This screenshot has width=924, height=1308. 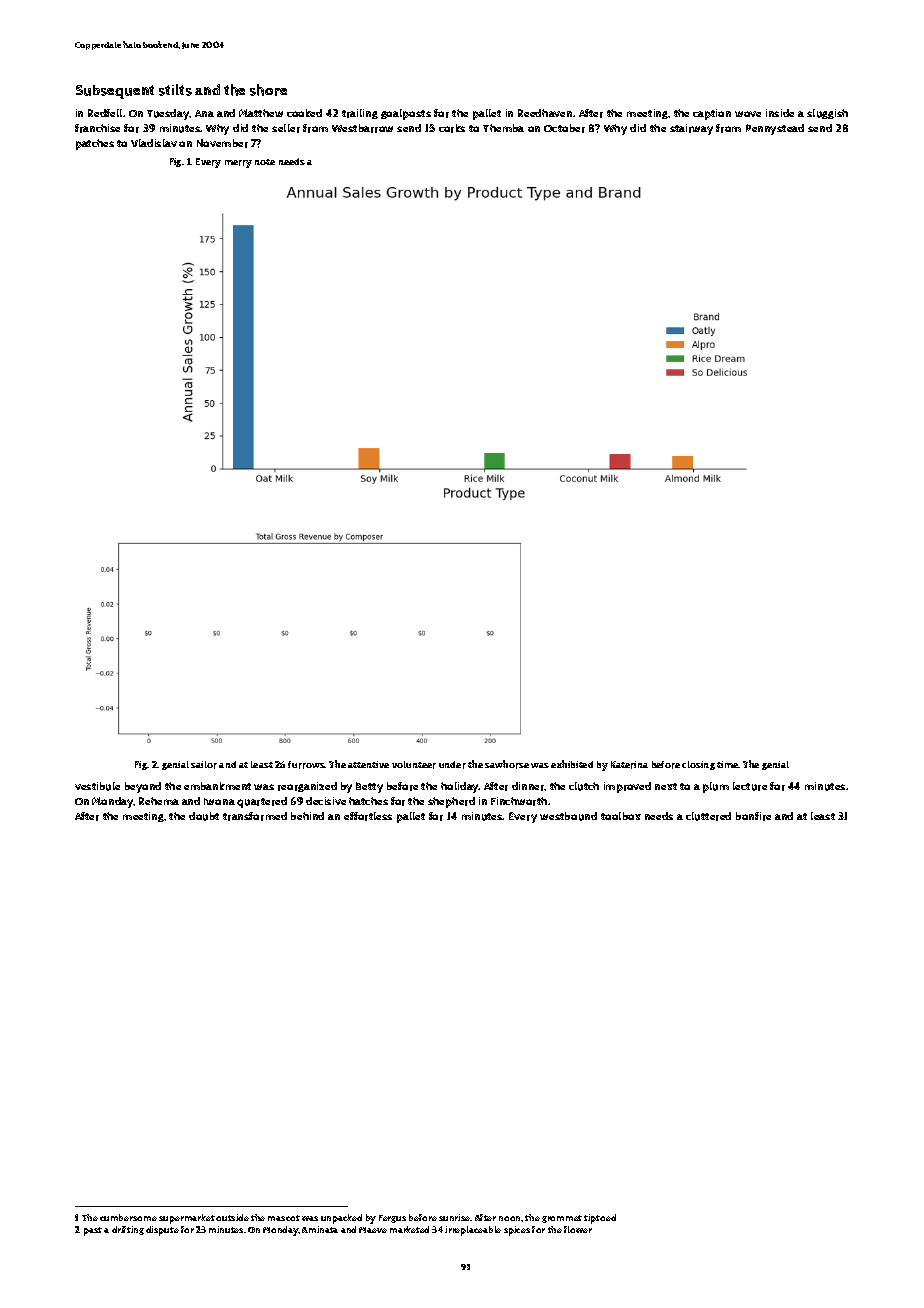 What do you see at coordinates (95, 144) in the screenshot?
I see `patches` at bounding box center [95, 144].
